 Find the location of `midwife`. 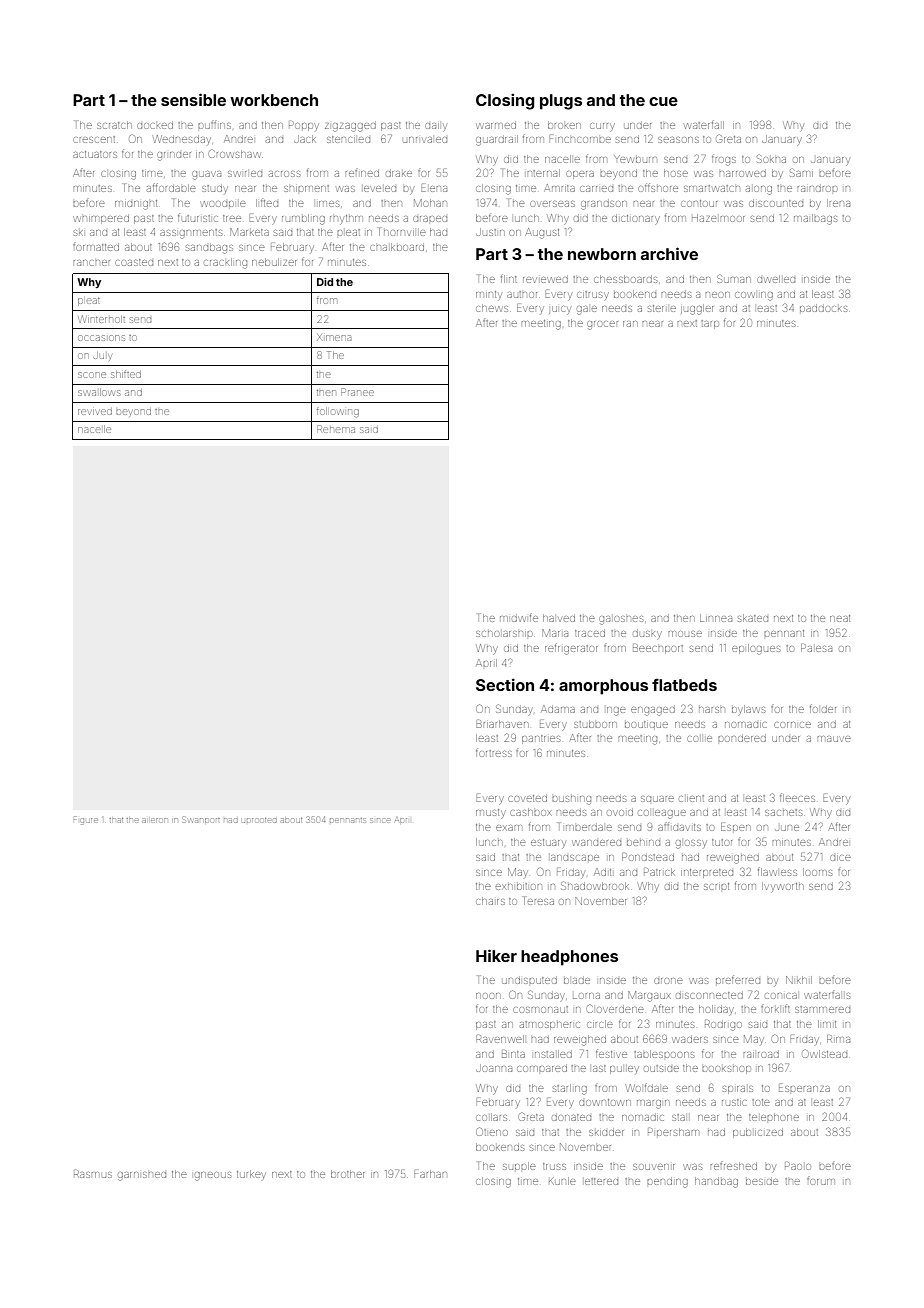

midwife is located at coordinates (519, 617).
